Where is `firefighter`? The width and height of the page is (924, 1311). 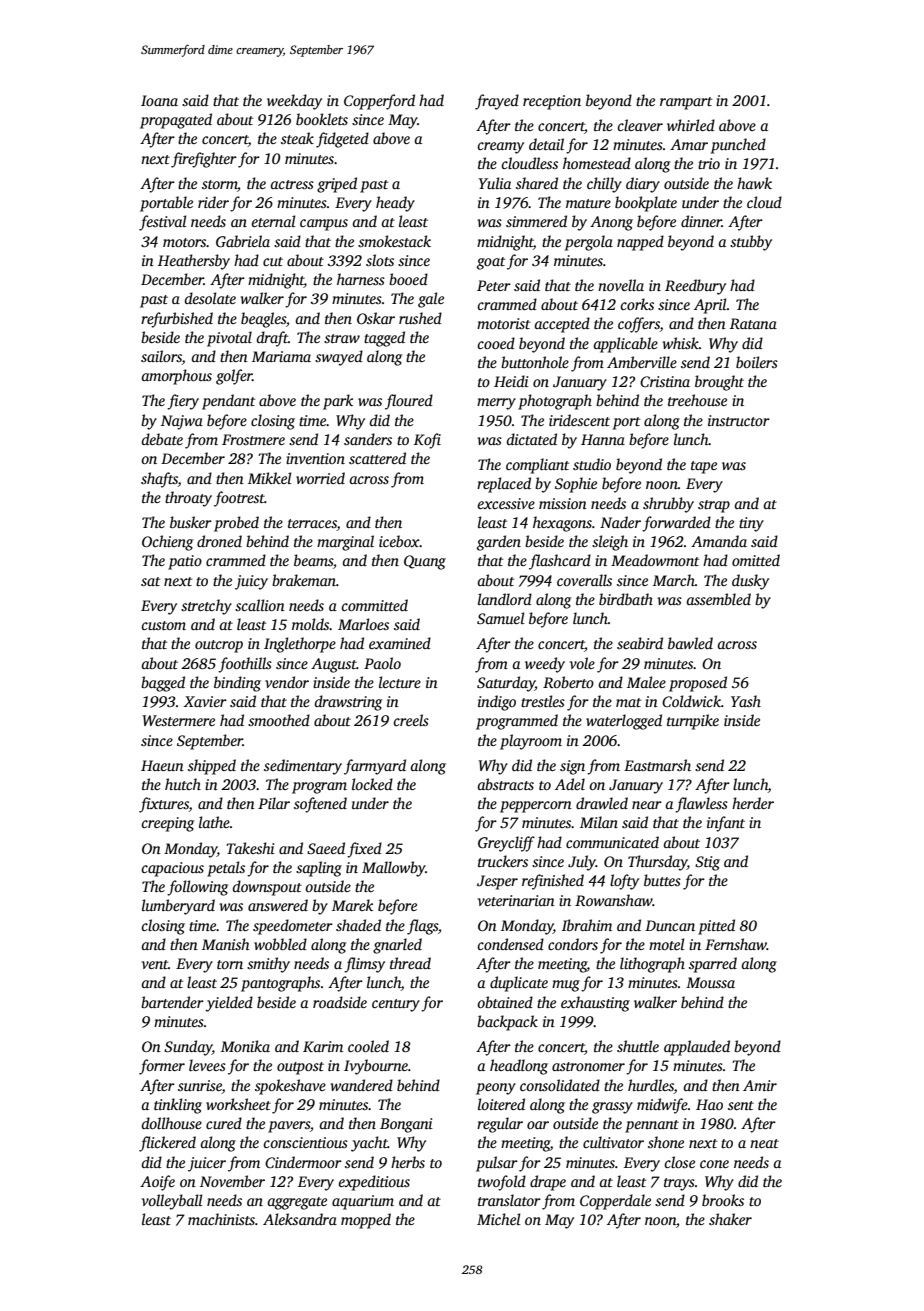
firefighter is located at coordinates (204, 160).
